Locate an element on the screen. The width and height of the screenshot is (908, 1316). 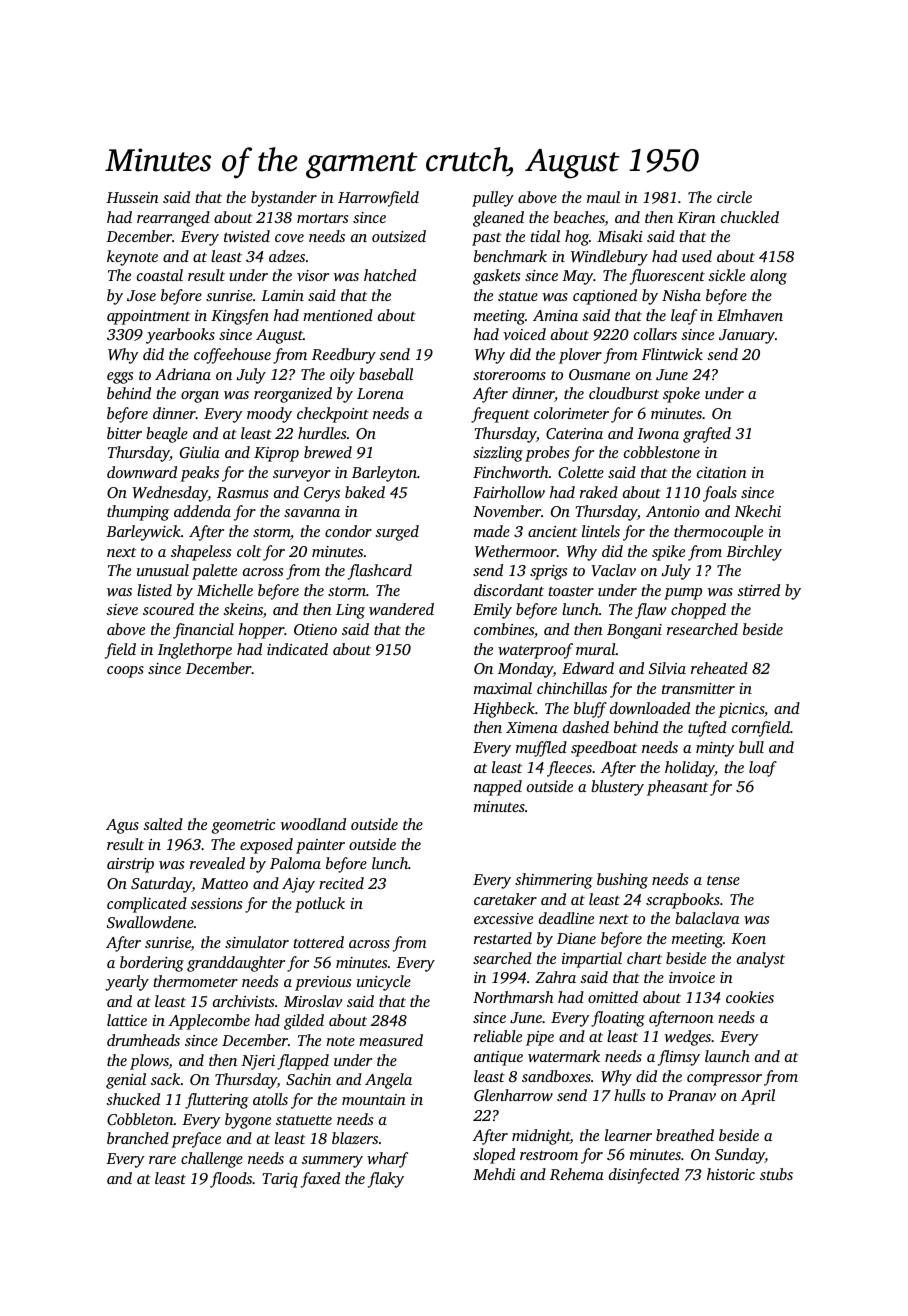
wandered is located at coordinates (401, 609).
